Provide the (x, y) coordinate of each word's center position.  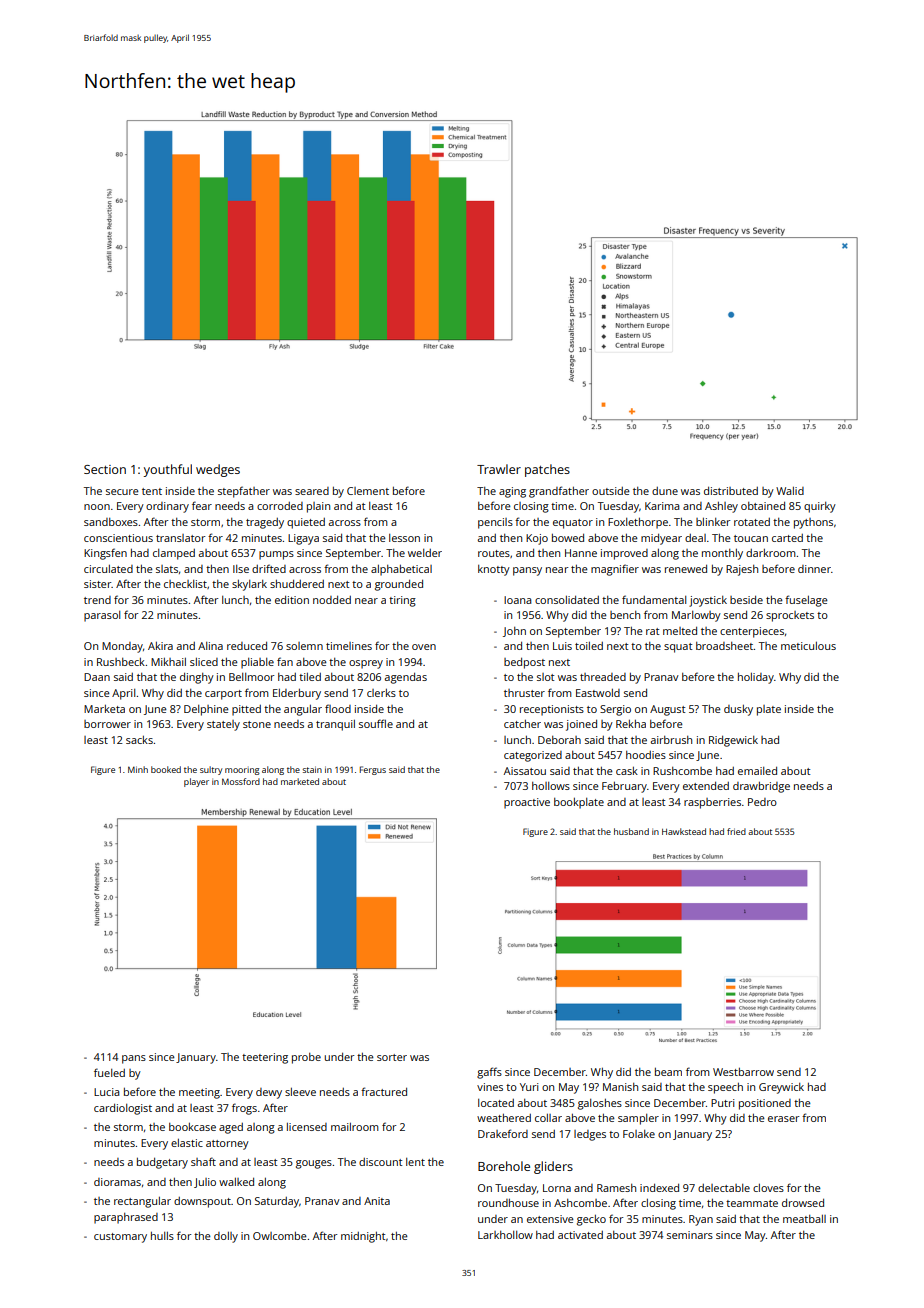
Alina (210, 646)
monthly (722, 554)
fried (736, 831)
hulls (162, 1236)
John (514, 632)
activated (580, 1235)
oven (424, 647)
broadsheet (725, 646)
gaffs (489, 1073)
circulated (108, 569)
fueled (109, 1072)
